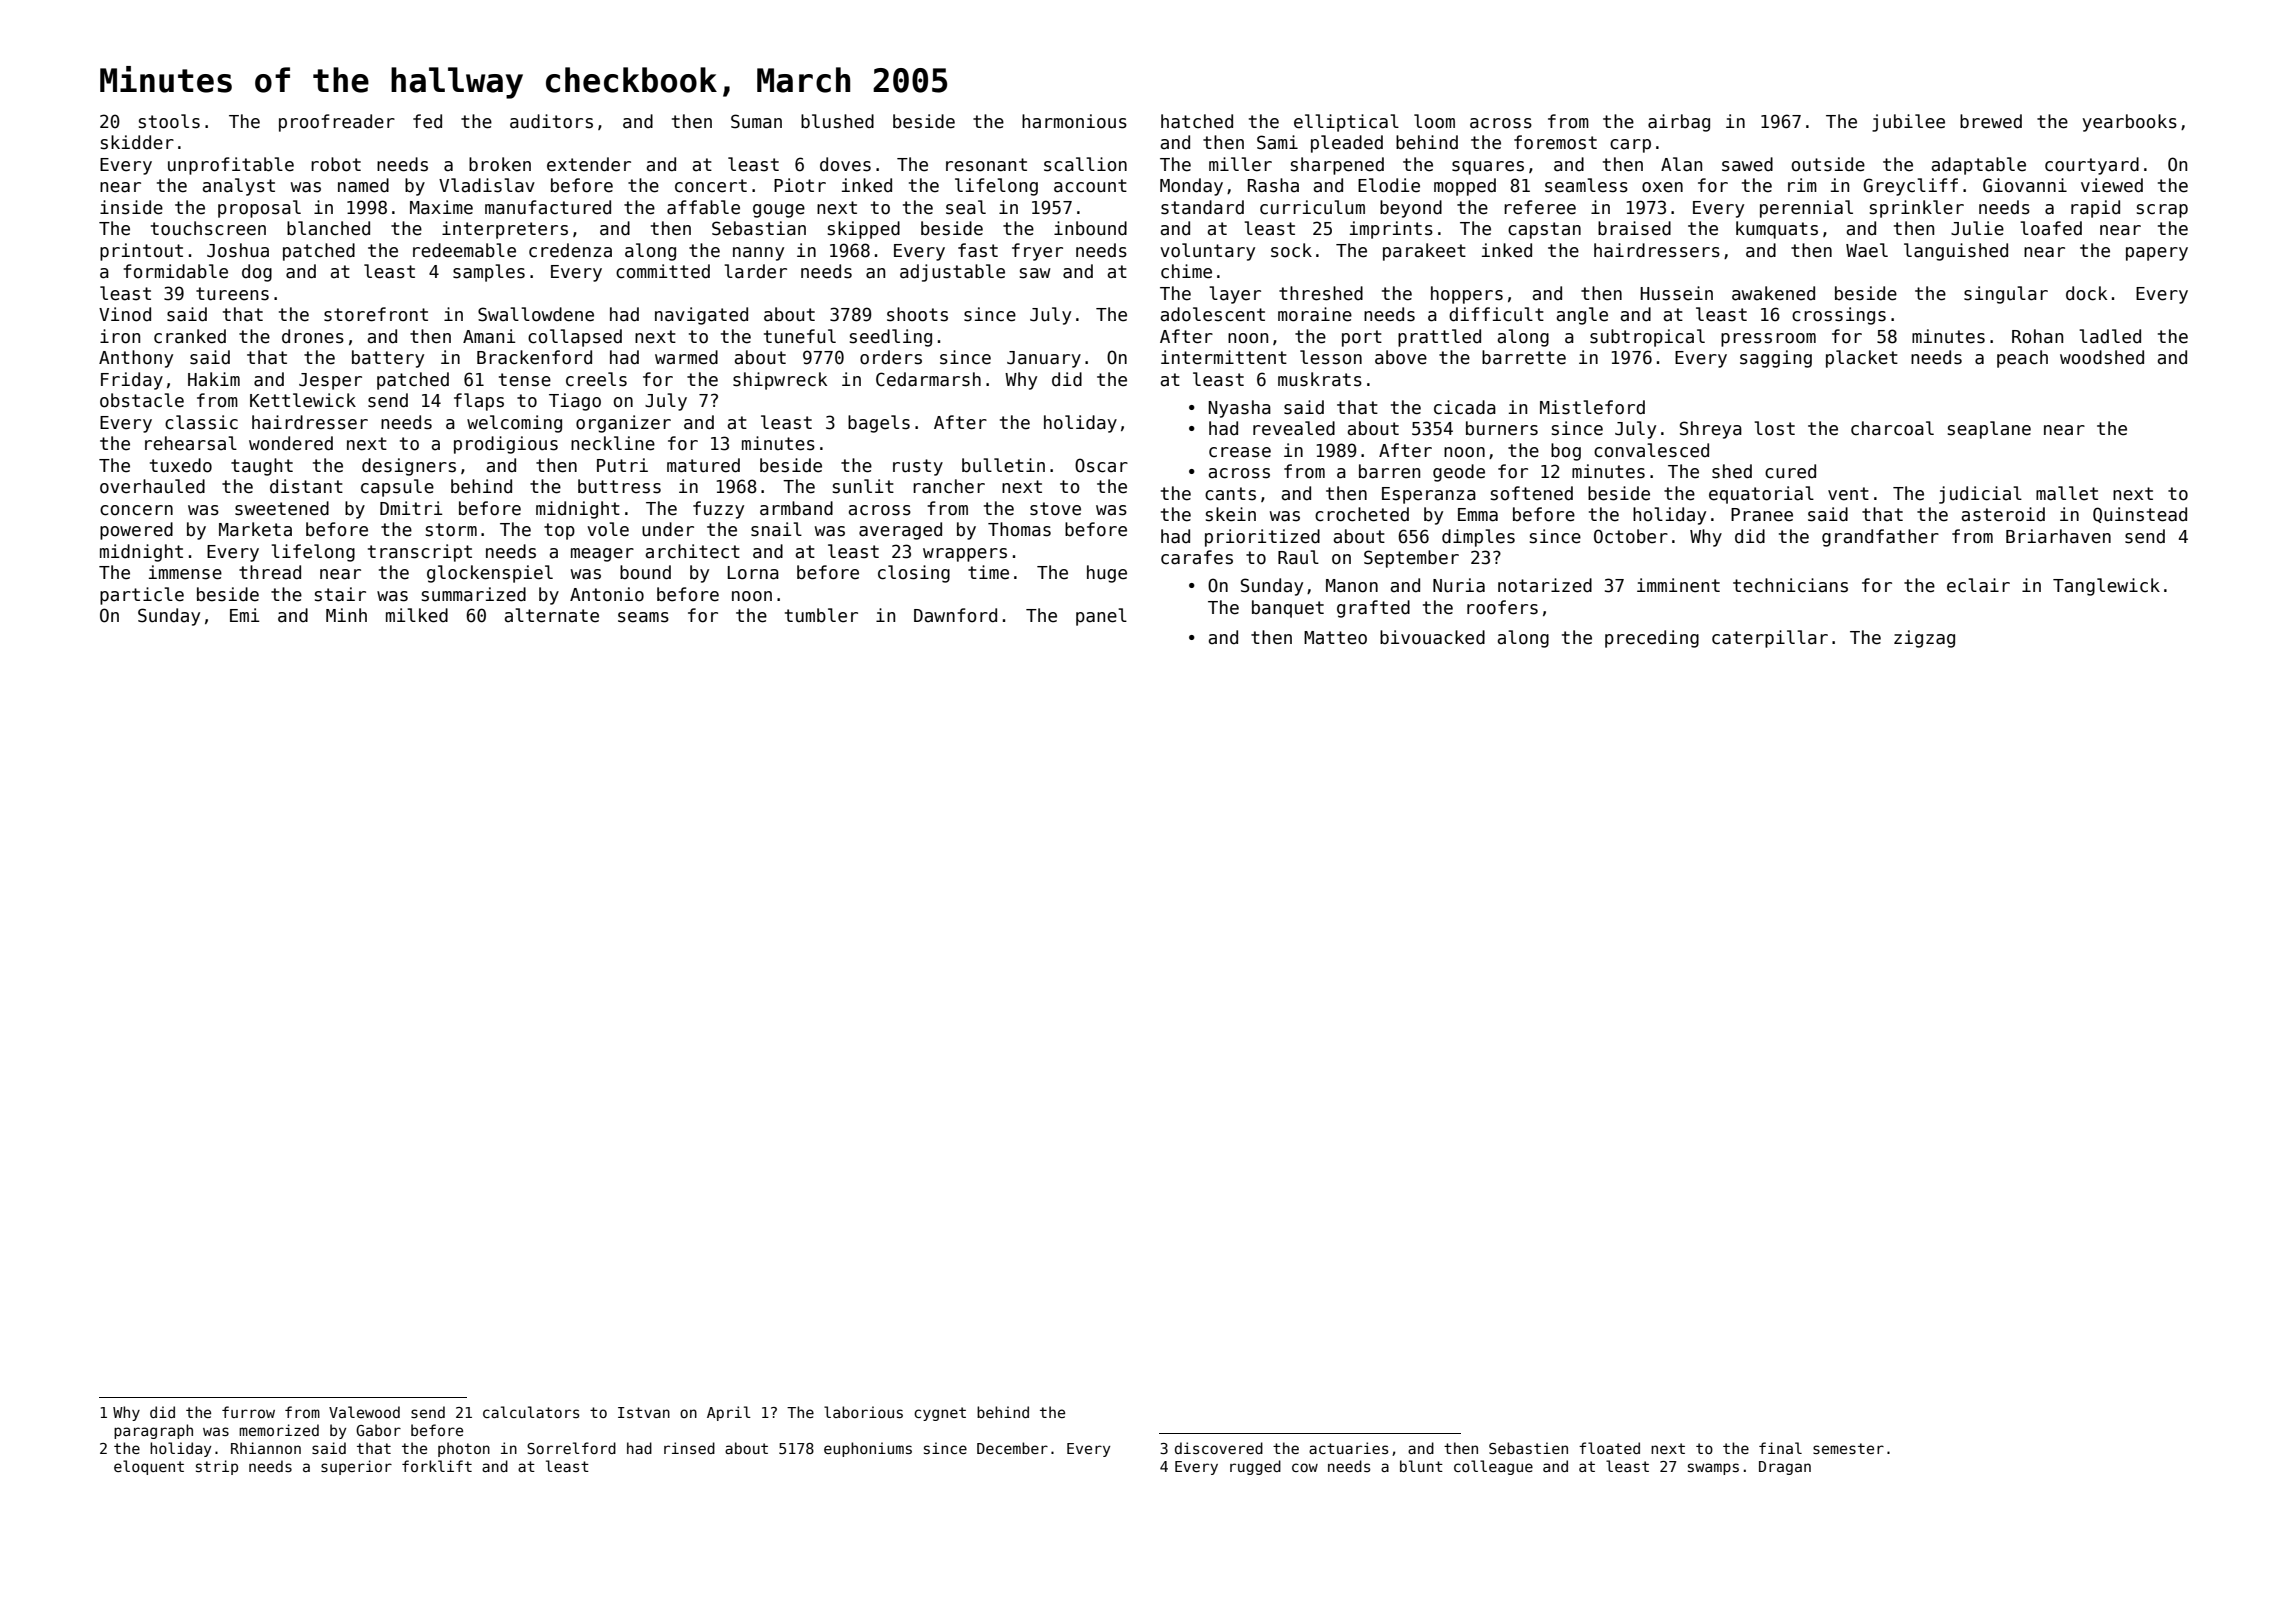  I want to click on zigzag, so click(1924, 639).
